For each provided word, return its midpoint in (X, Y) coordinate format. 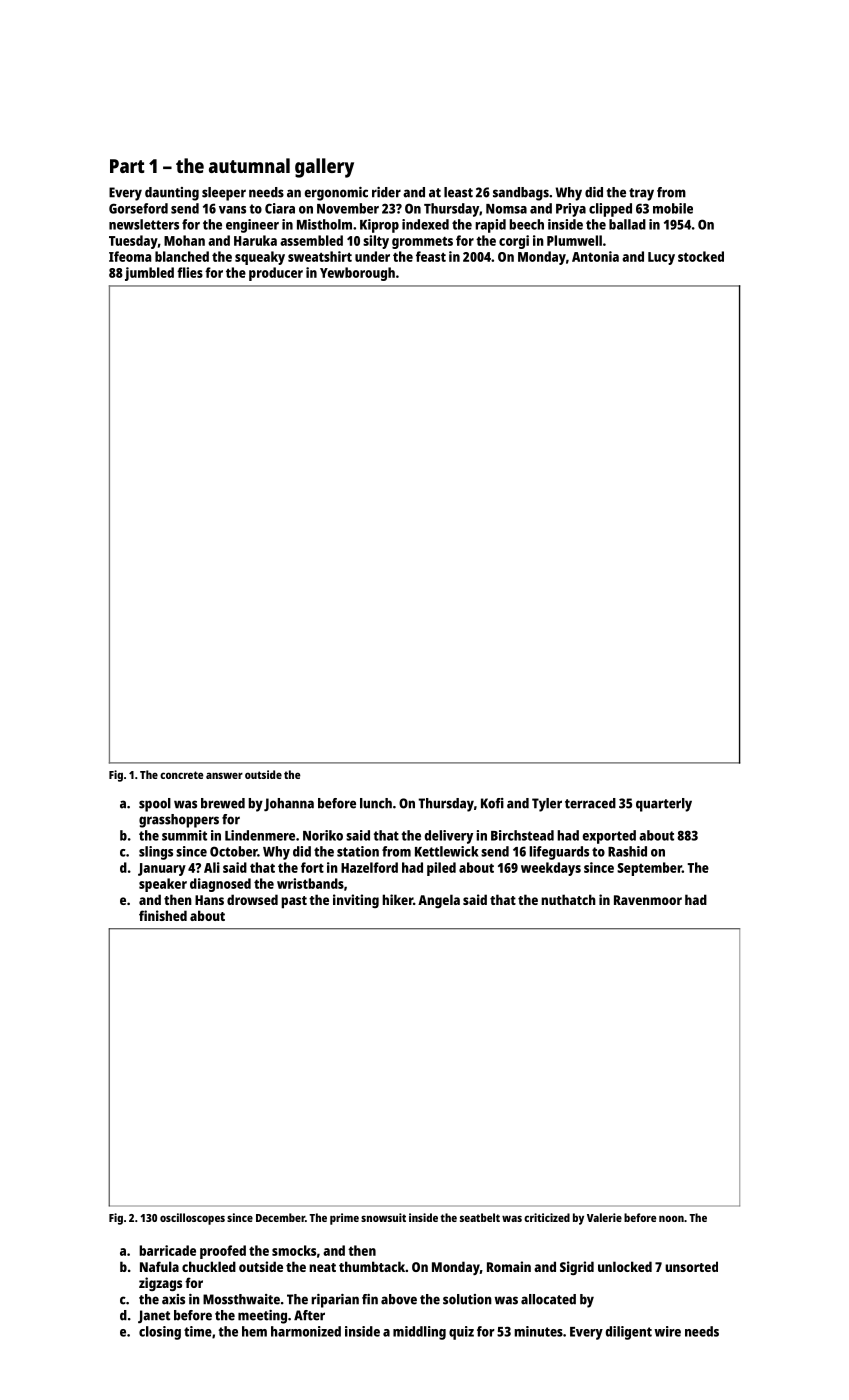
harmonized (306, 1331)
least (458, 192)
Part (127, 166)
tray (641, 194)
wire (667, 1331)
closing (160, 1333)
